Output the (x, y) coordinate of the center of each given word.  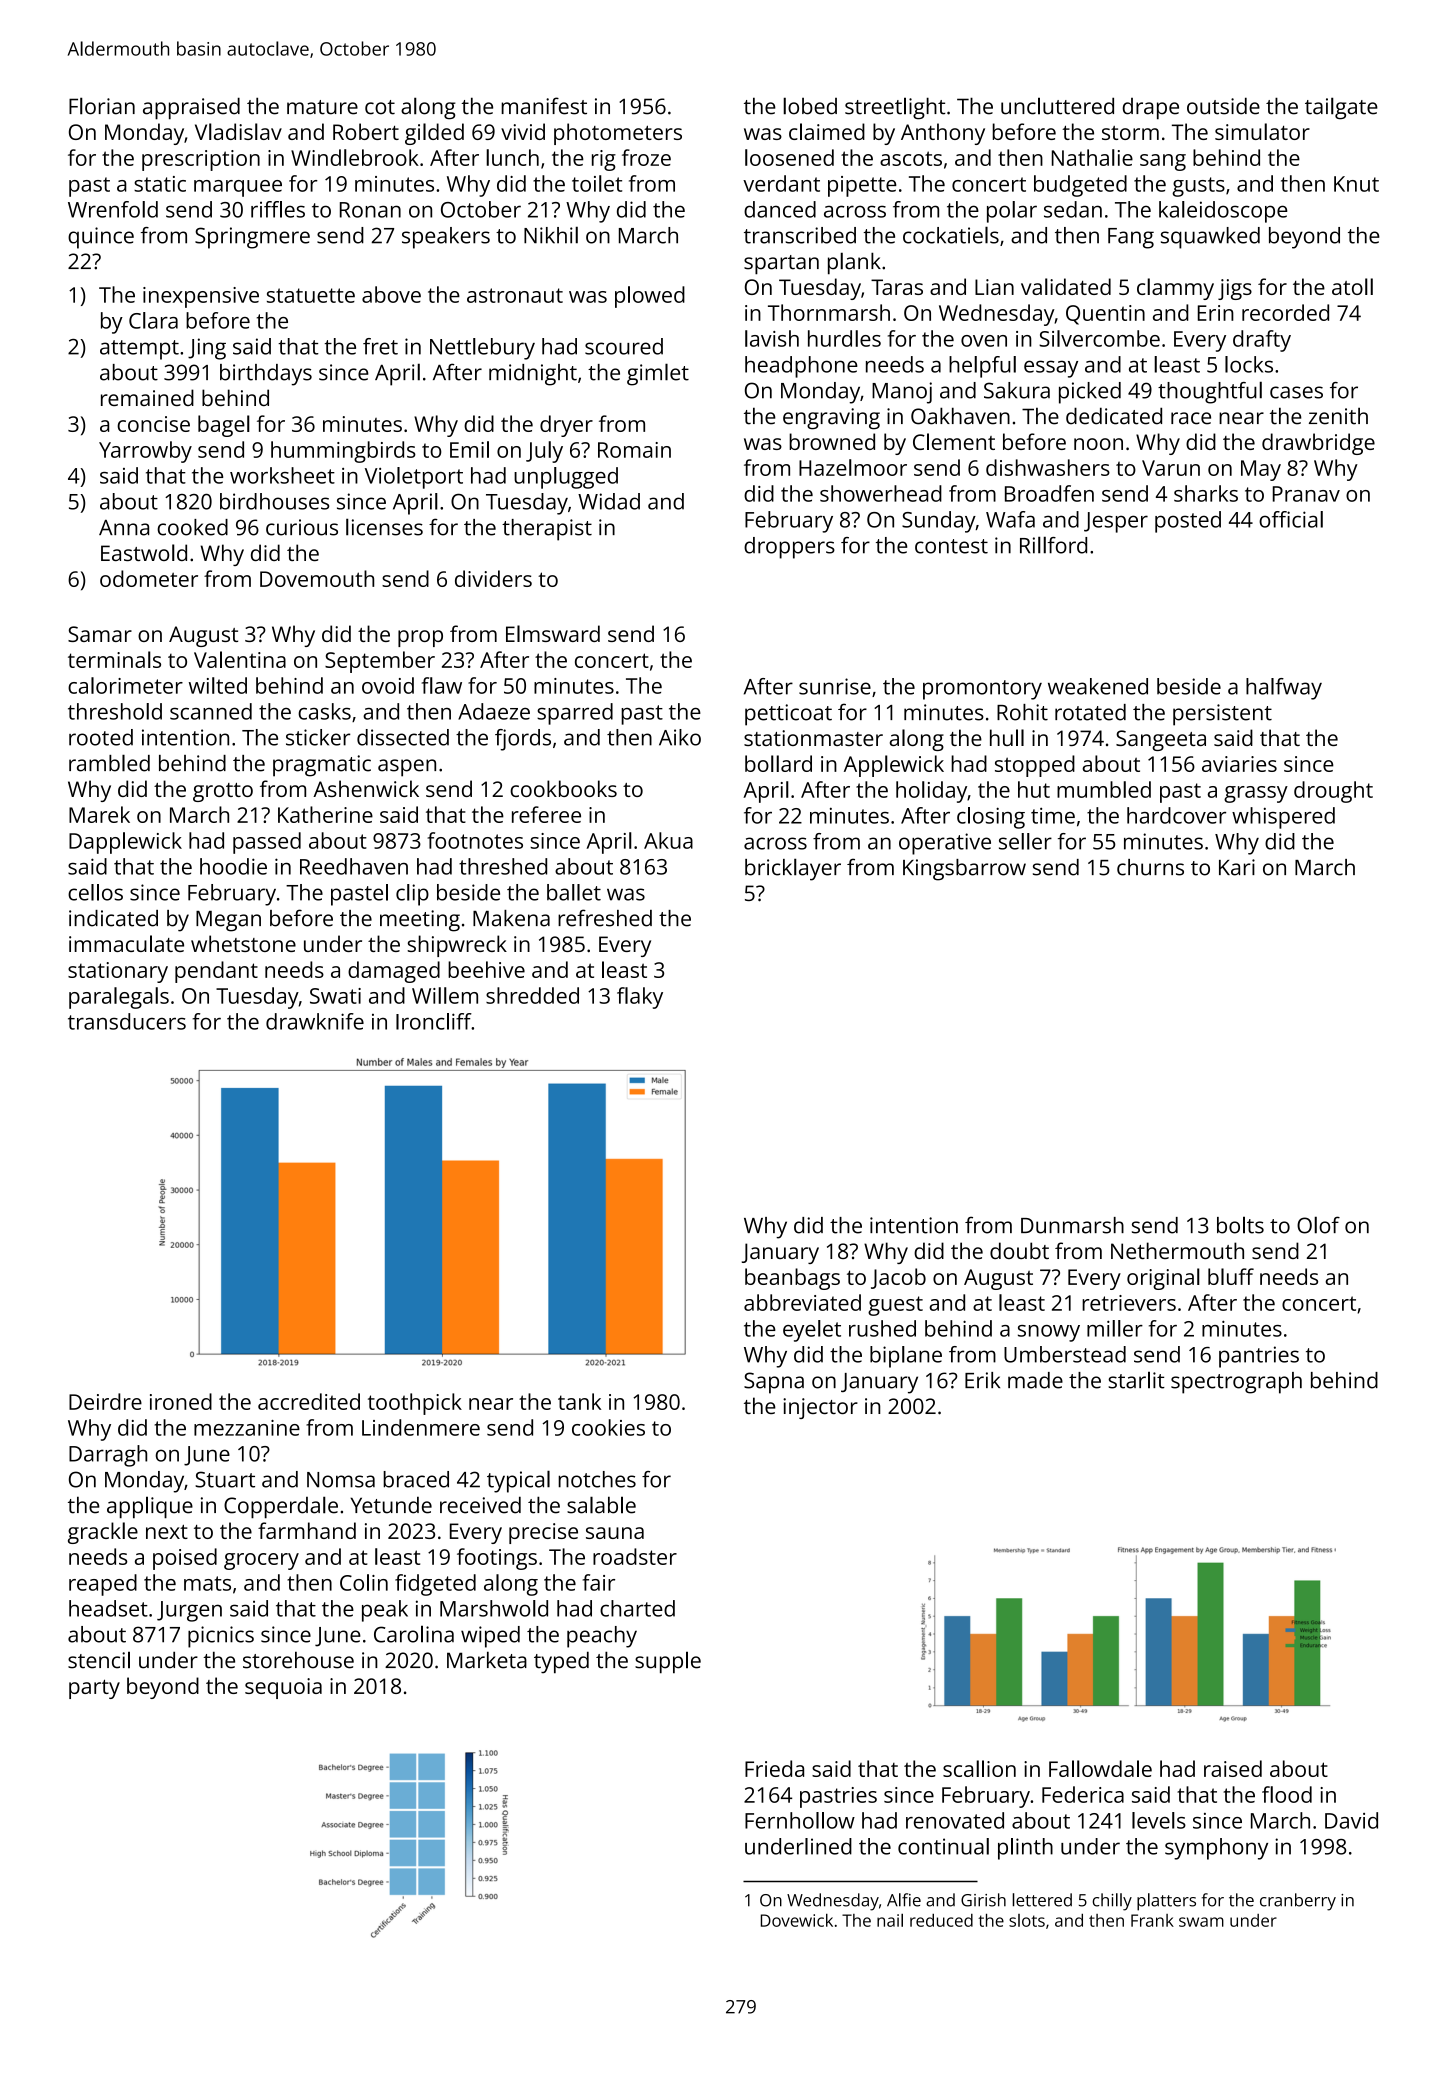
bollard (778, 763)
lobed (810, 106)
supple (668, 1662)
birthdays (266, 375)
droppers (789, 548)
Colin (364, 1582)
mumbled (1104, 789)
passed (267, 843)
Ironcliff (434, 1021)
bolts (1240, 1225)
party (94, 1689)
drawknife (315, 1021)
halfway (1284, 689)
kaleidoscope (1223, 212)
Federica (1083, 1794)
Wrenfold (113, 209)
